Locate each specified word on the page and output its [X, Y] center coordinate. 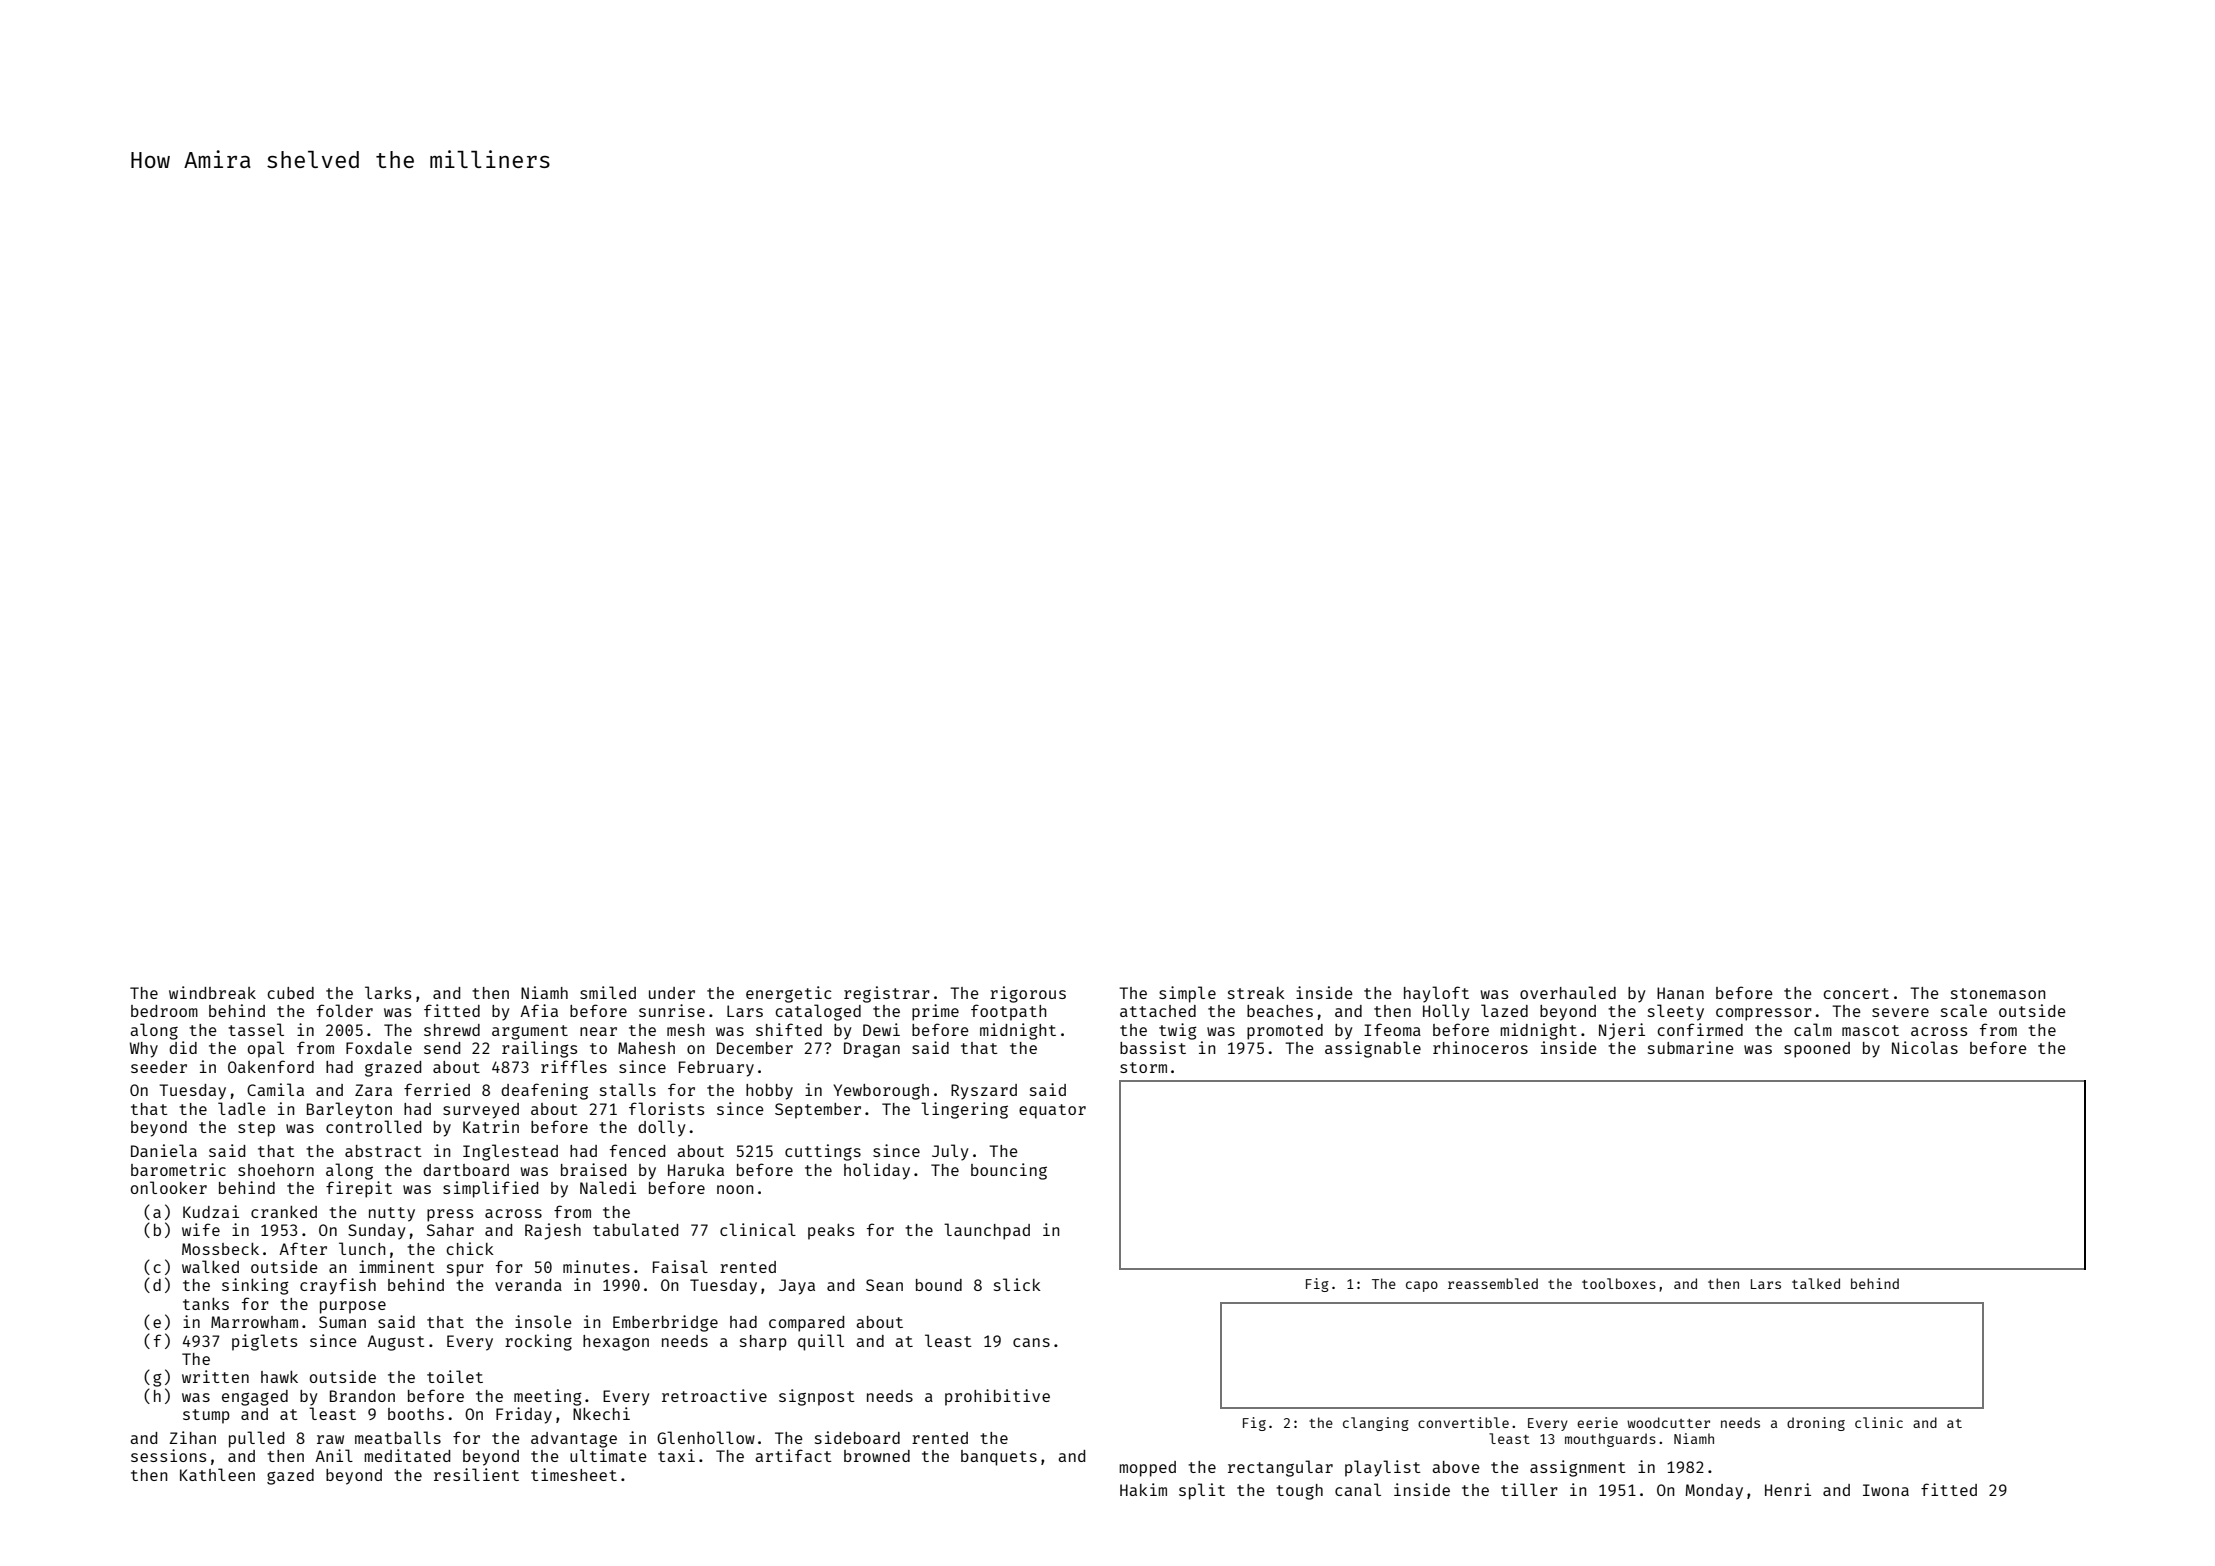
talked [1816, 1283]
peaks [831, 1232]
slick [1017, 1284]
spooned [1817, 1050]
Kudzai [211, 1211]
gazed [290, 1477]
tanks [206, 1304]
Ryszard [984, 1092]
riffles [574, 1066]
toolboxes [1619, 1283]
